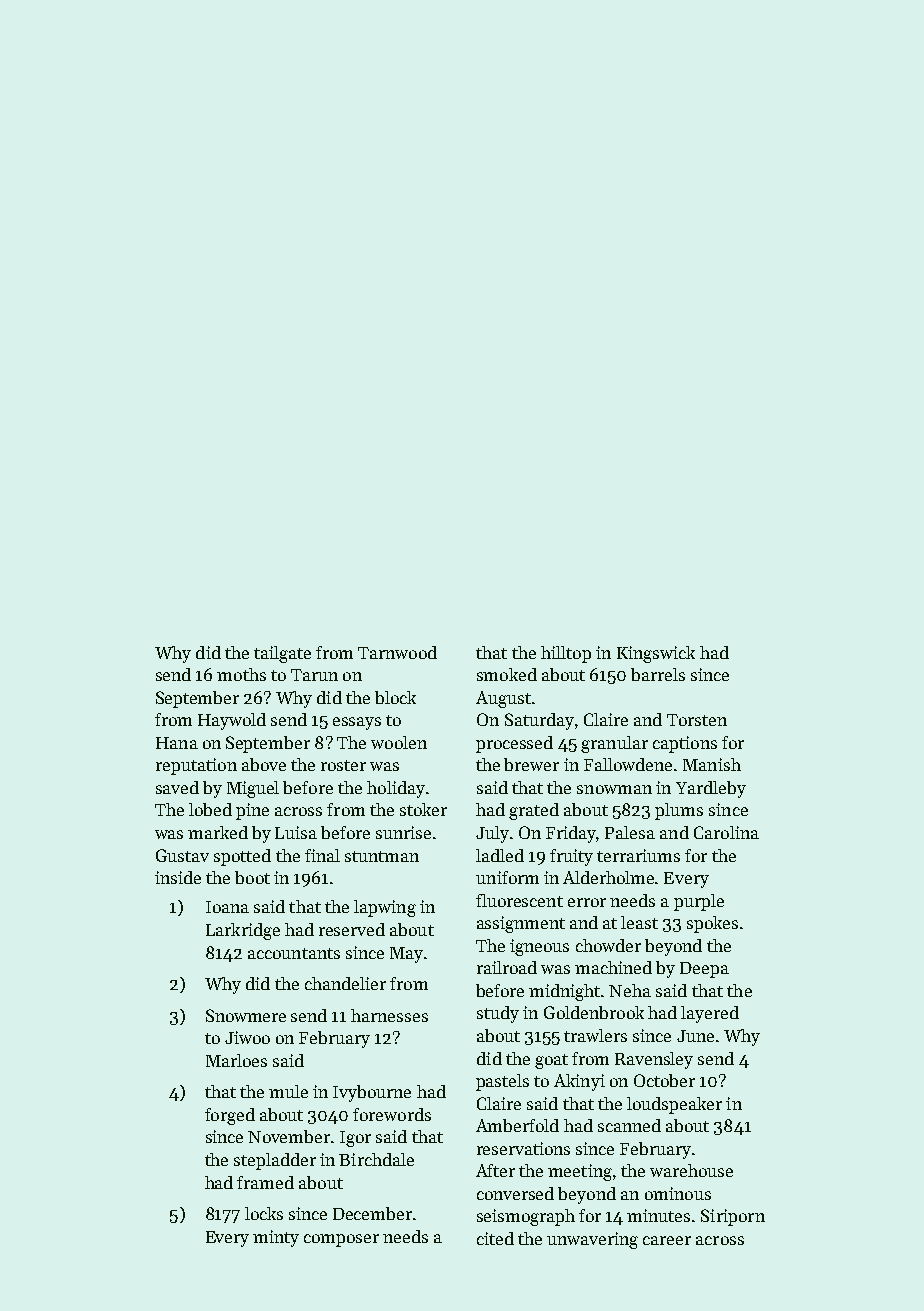  Describe the element at coordinates (294, 953) in the screenshot. I see `accountants` at that location.
